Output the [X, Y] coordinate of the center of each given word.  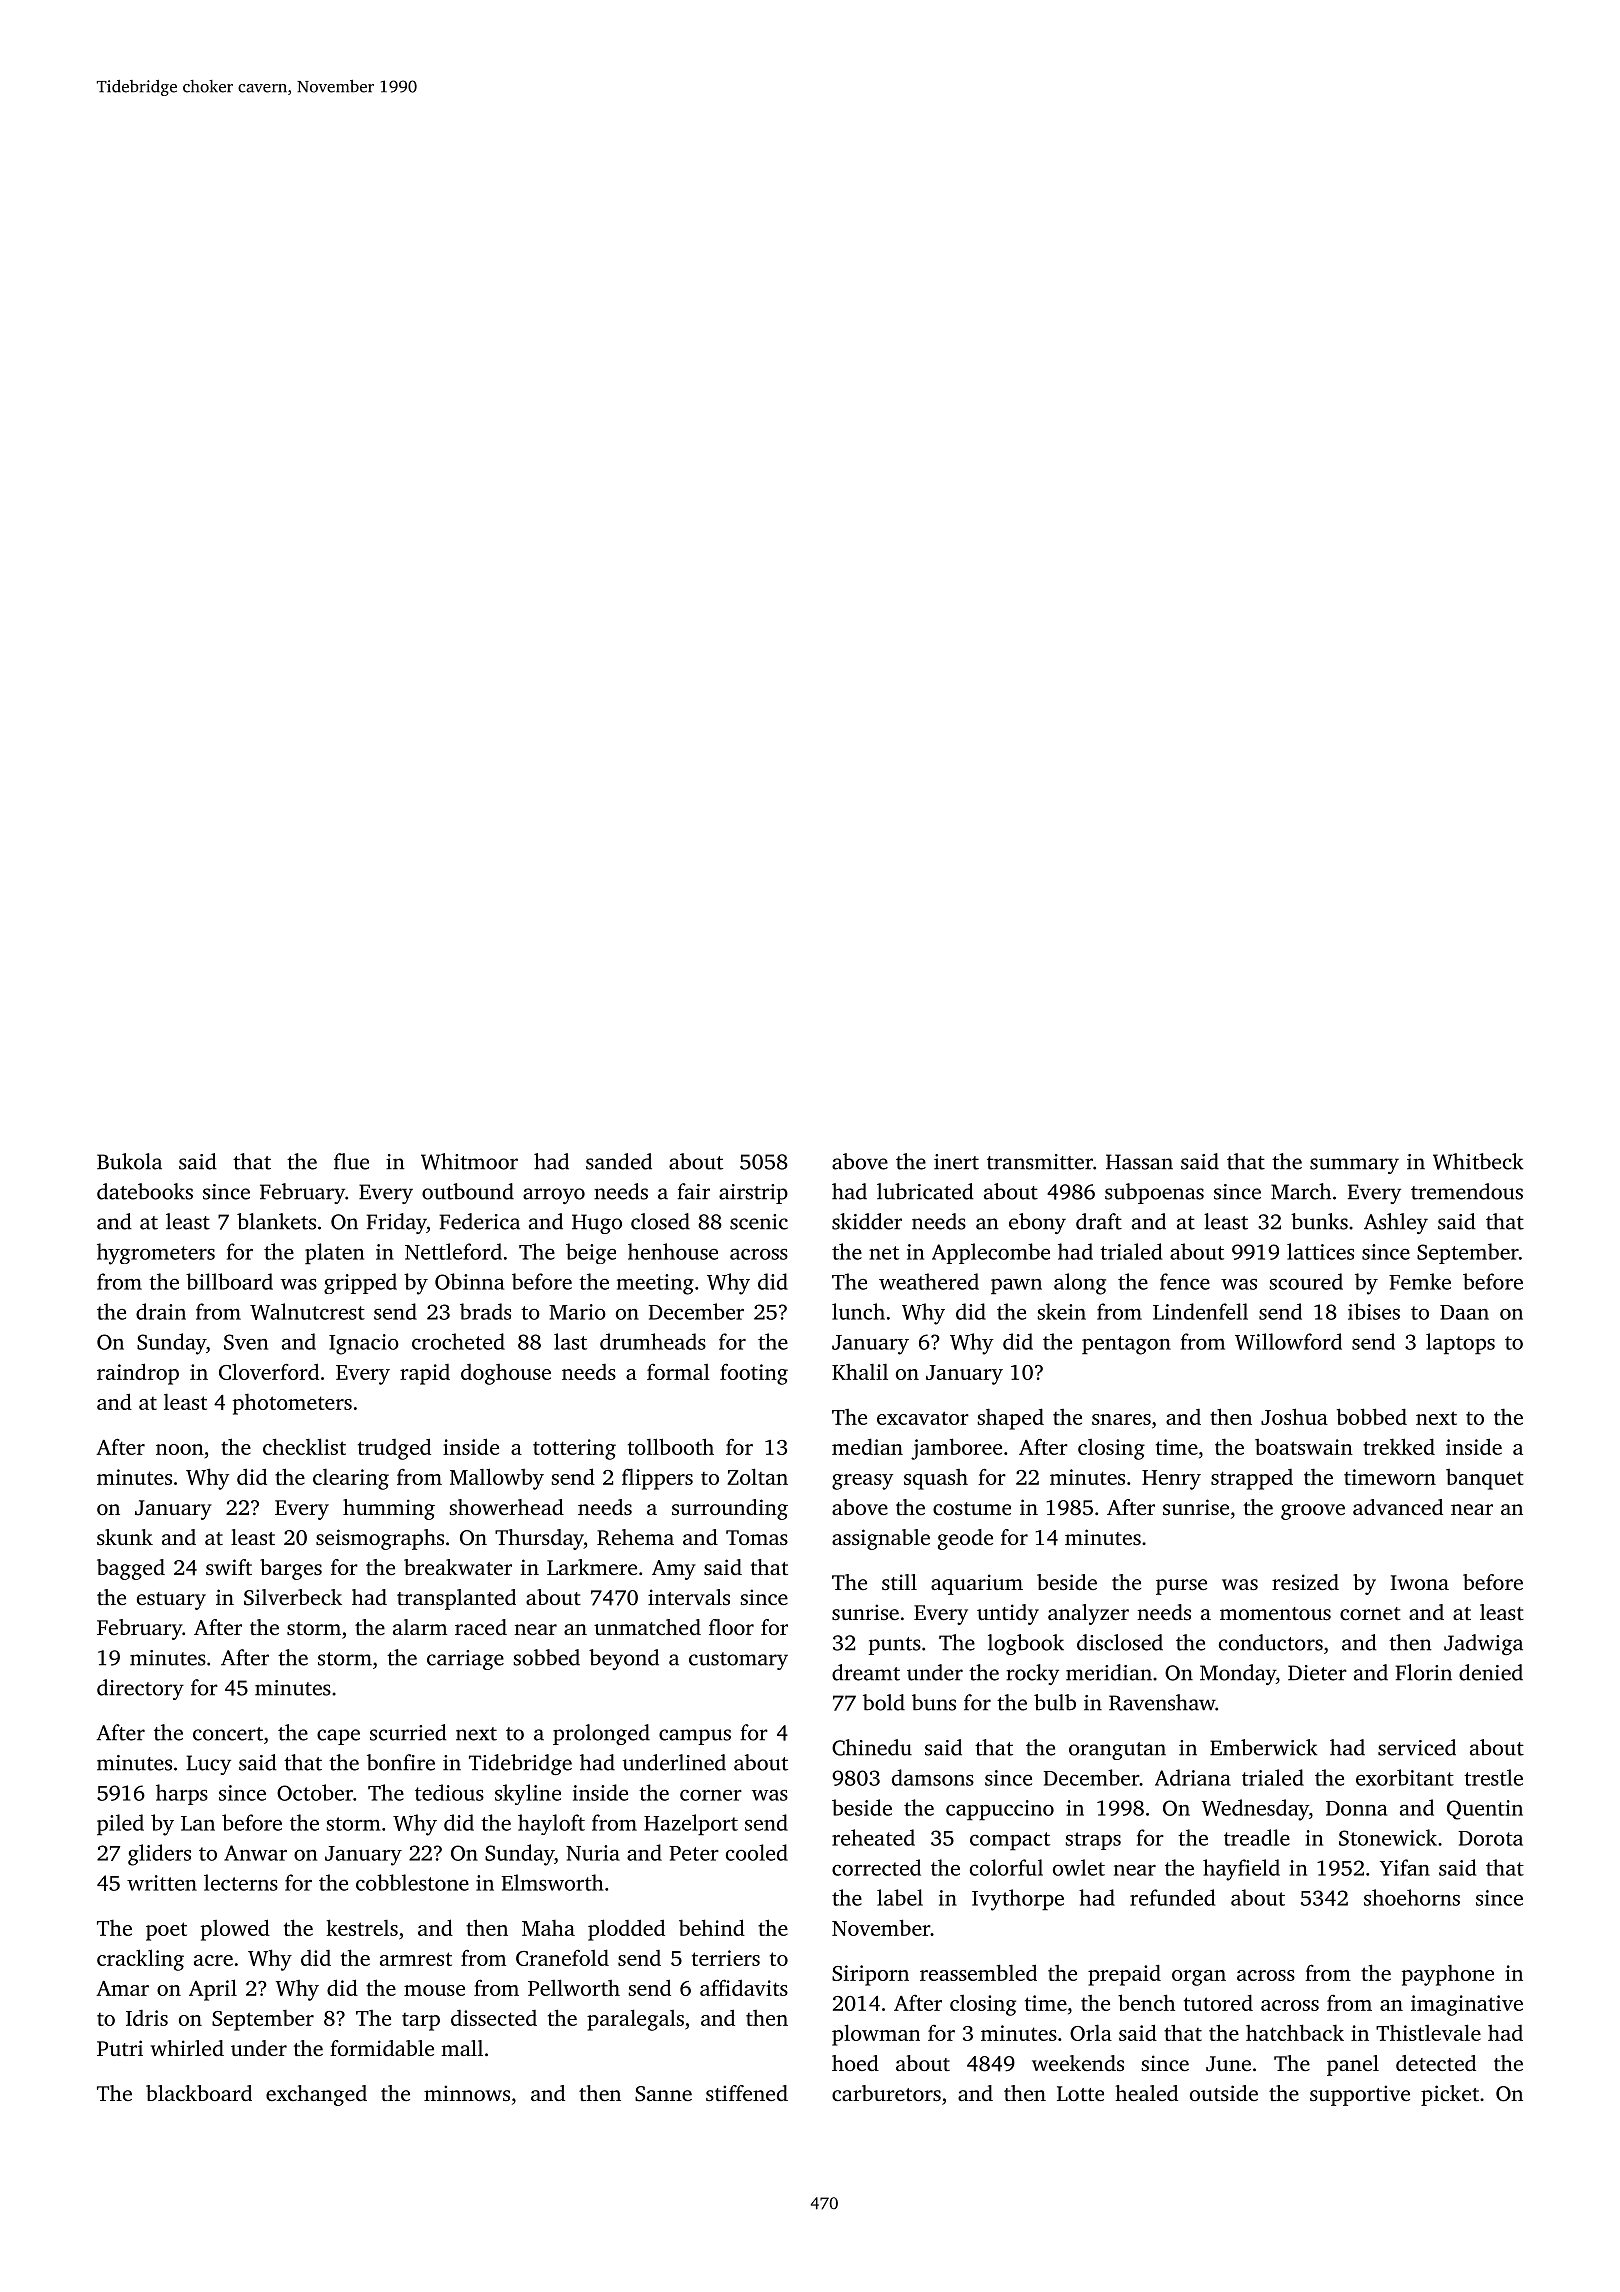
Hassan [1139, 1162]
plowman [876, 2035]
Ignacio [364, 1344]
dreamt [866, 1672]
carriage [465, 1660]
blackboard [199, 2093]
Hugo [597, 1224]
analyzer [1088, 1614]
